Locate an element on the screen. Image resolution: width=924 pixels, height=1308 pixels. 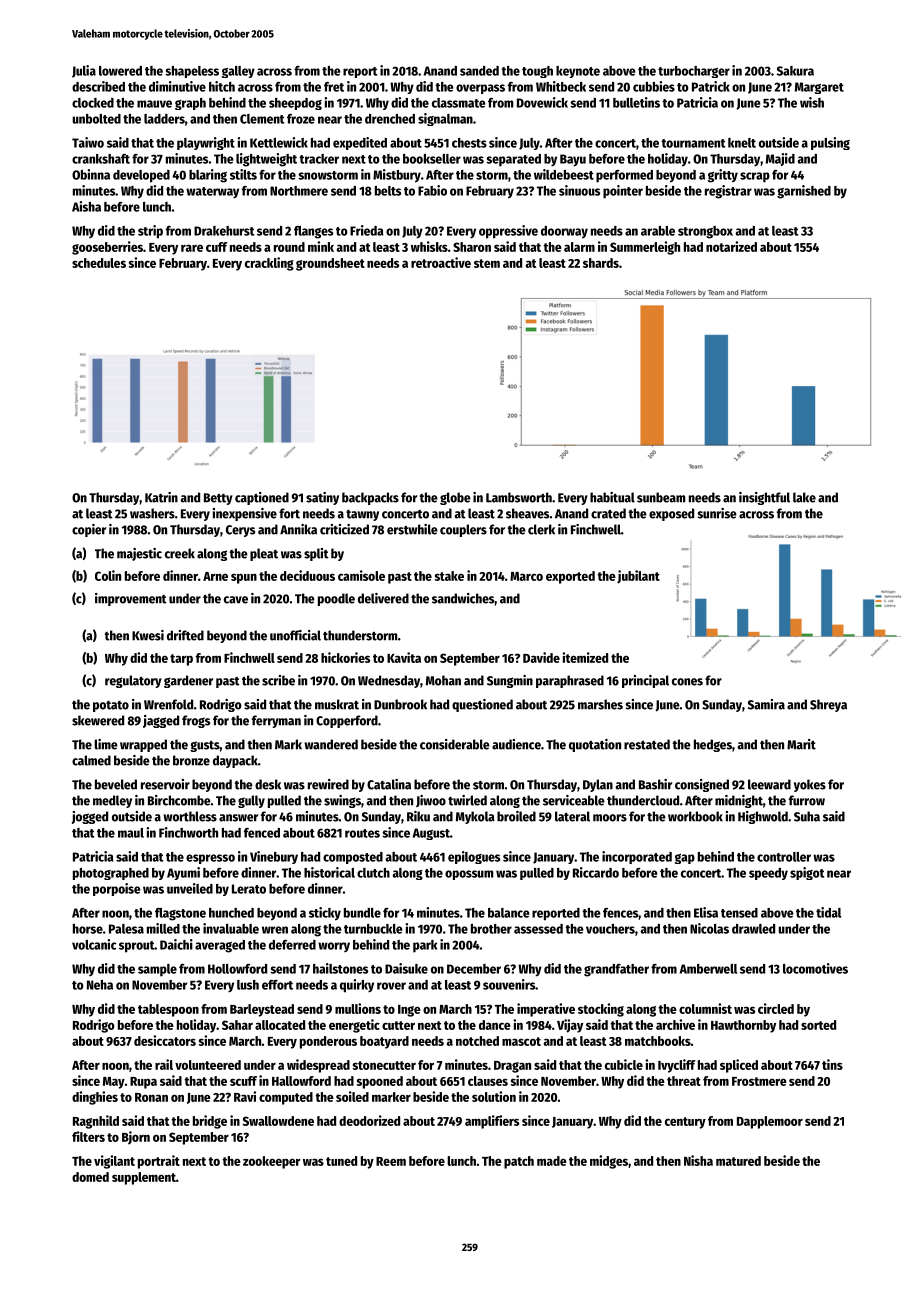
wish is located at coordinates (812, 102).
